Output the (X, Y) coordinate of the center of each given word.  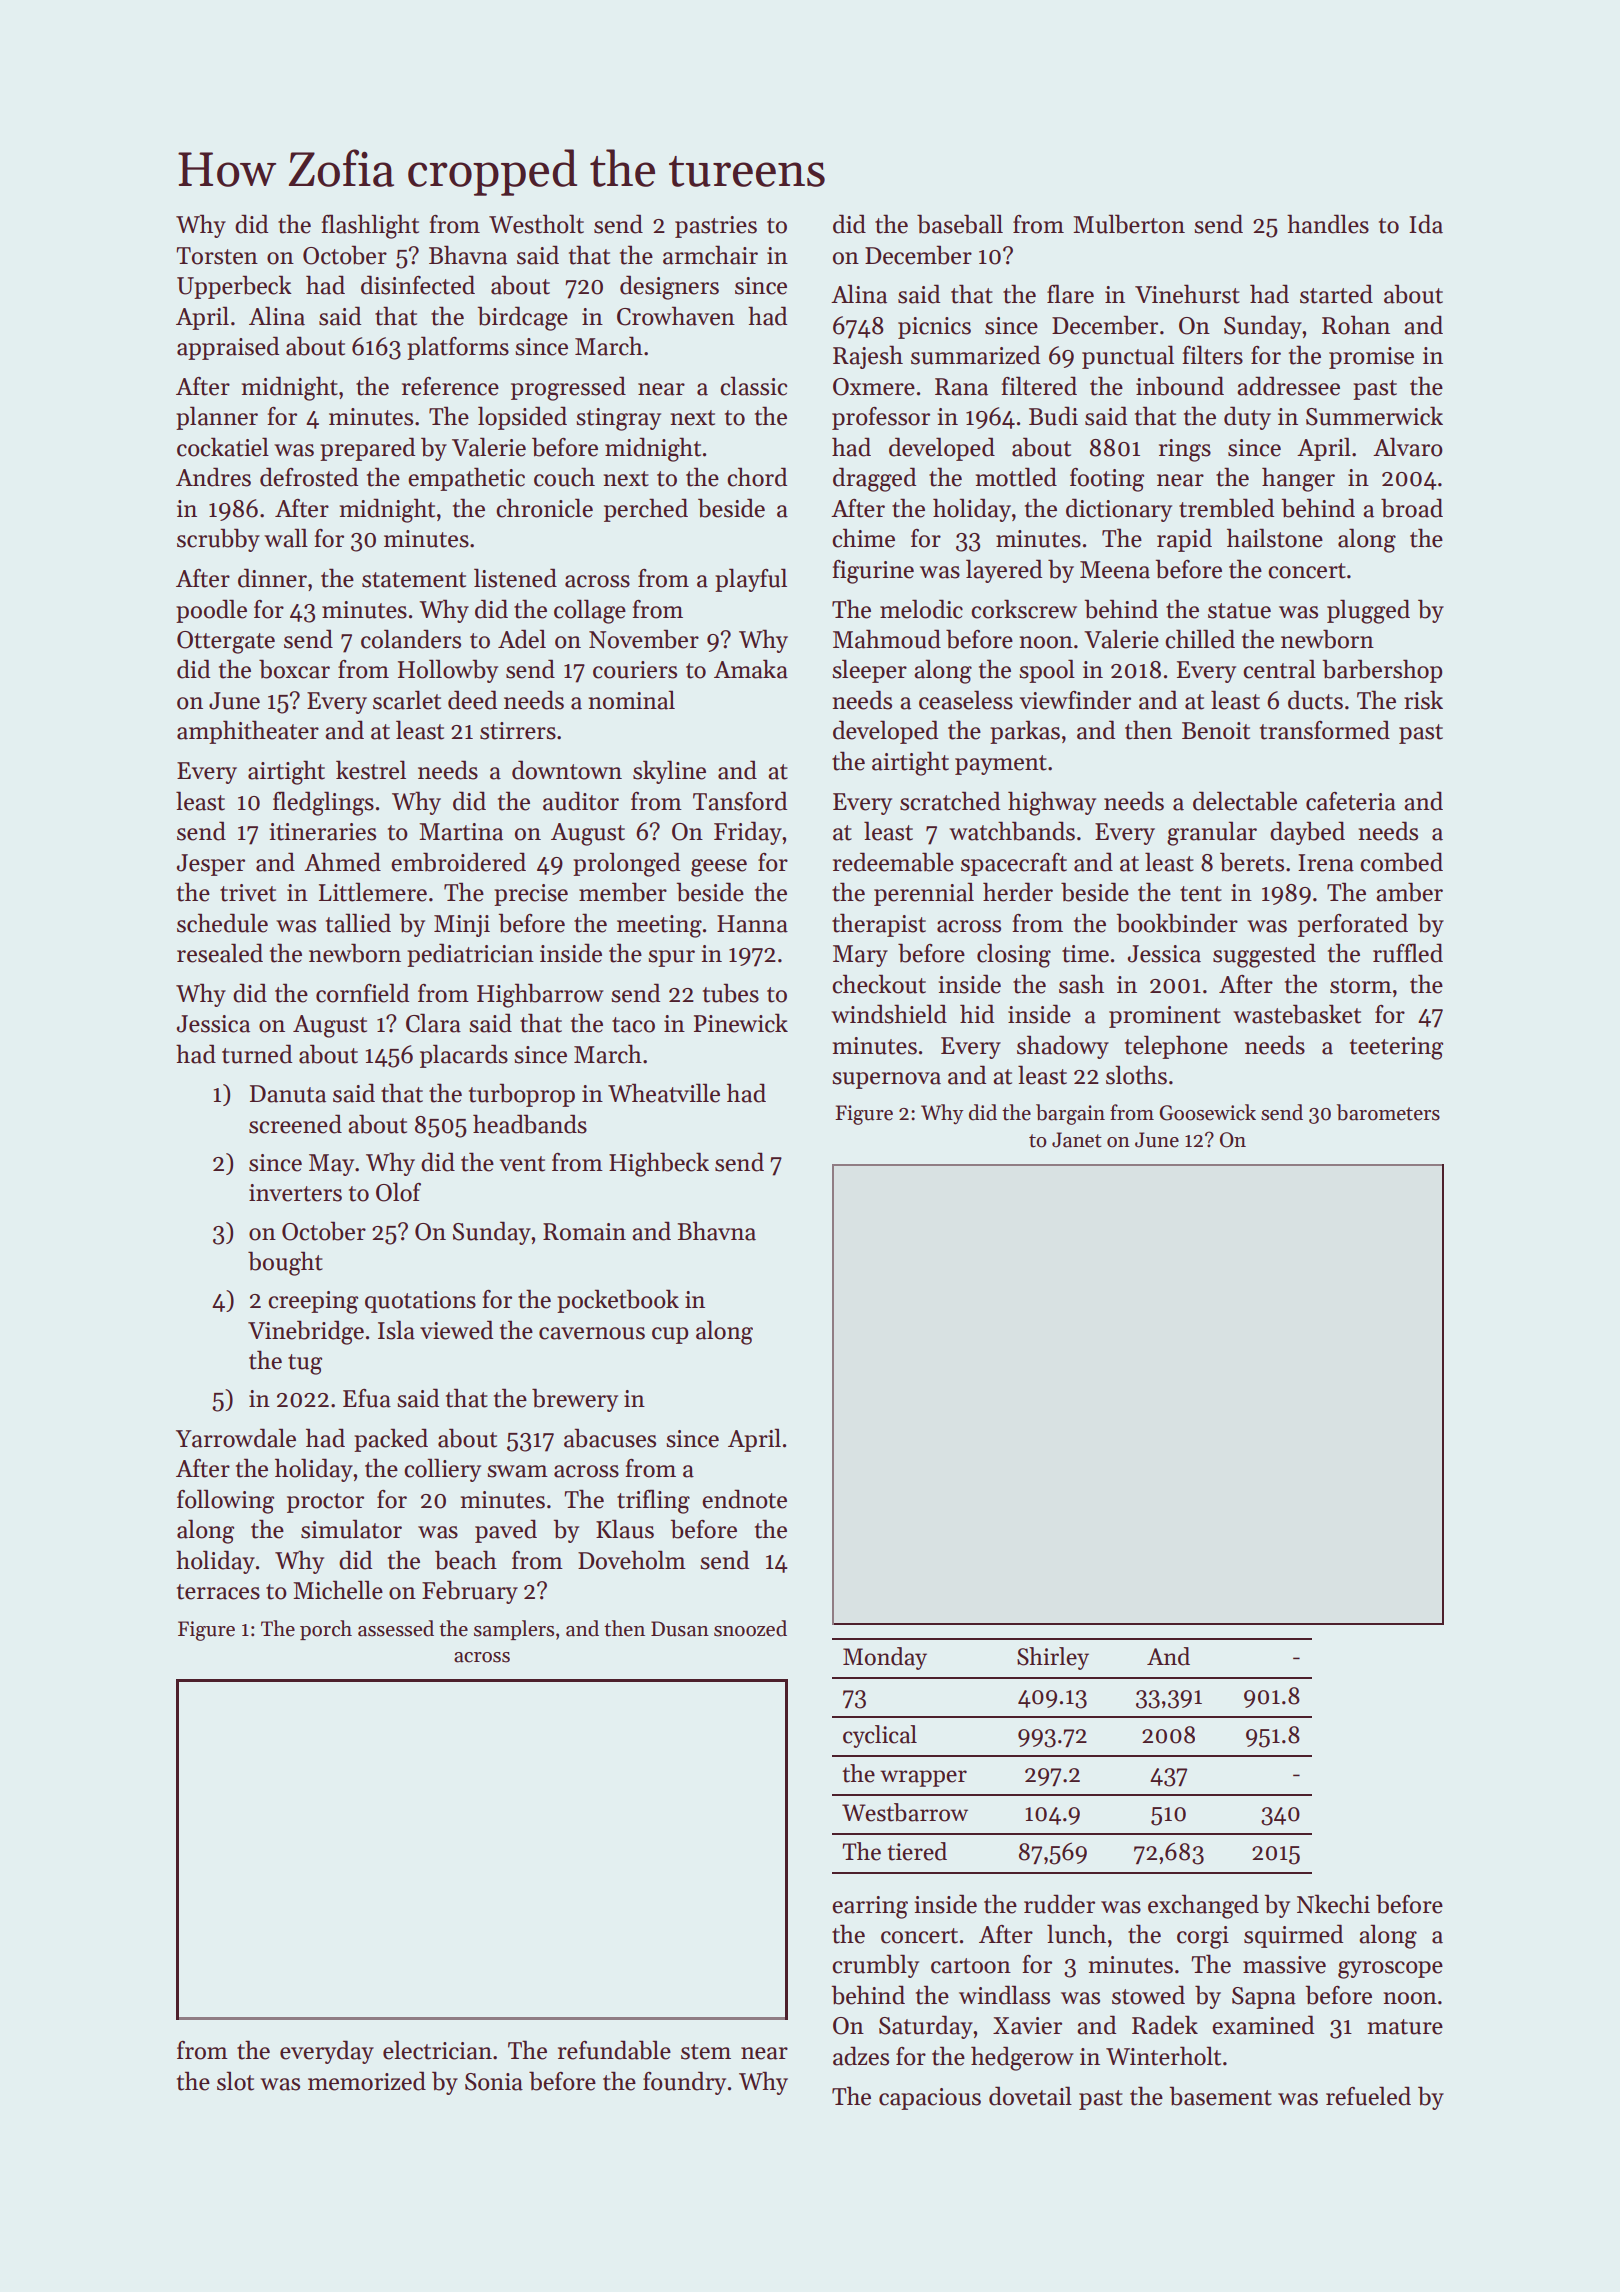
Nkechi (1333, 1904)
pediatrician (470, 955)
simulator (351, 1529)
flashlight (370, 226)
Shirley (1053, 1658)
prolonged (626, 864)
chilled (1200, 639)
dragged (874, 479)
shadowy (1063, 1047)
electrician (437, 2050)
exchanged (1203, 1906)
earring (870, 1907)
